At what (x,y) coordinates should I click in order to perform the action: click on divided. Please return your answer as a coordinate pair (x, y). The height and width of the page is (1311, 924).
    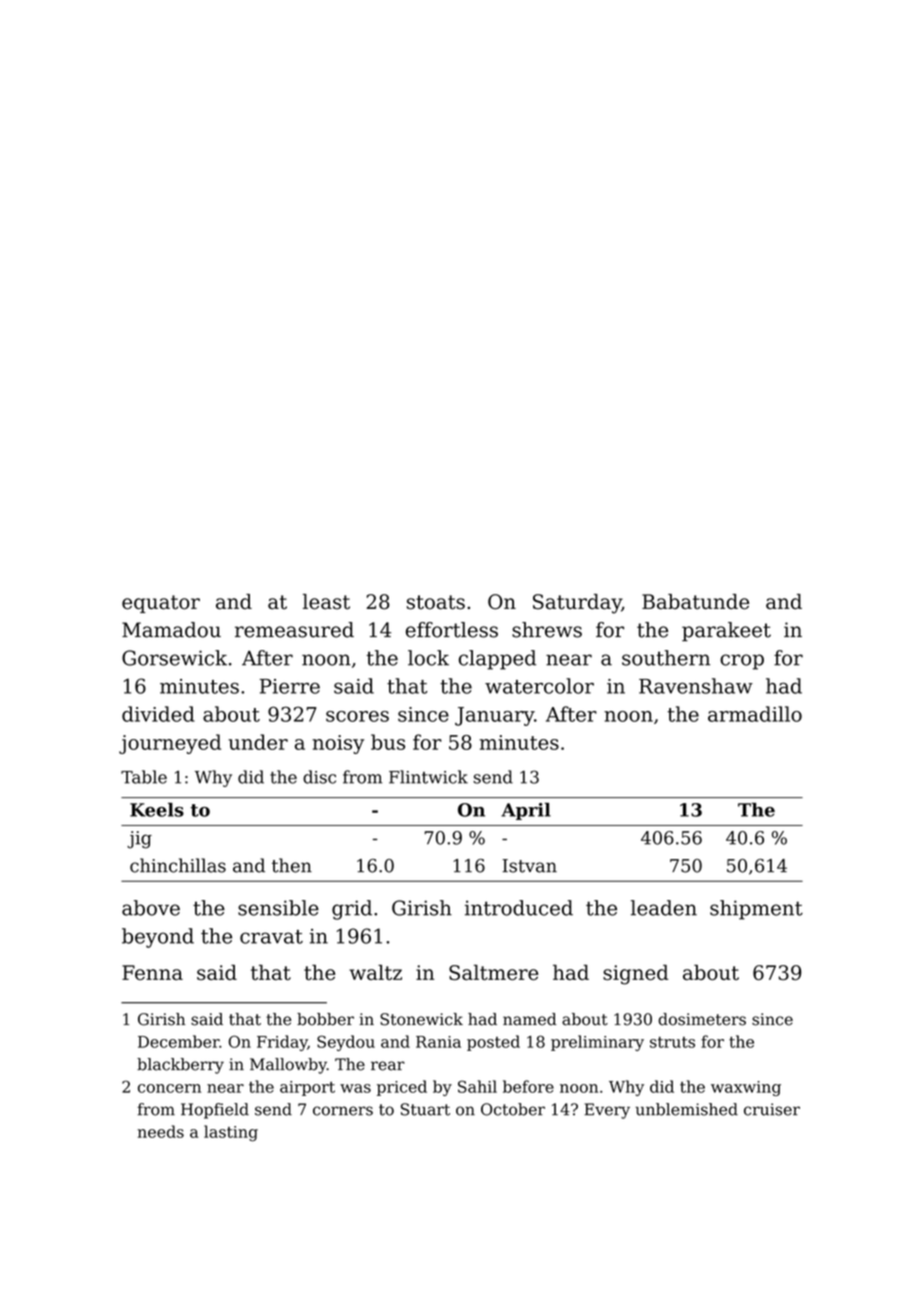
    Looking at the image, I should click on (158, 714).
